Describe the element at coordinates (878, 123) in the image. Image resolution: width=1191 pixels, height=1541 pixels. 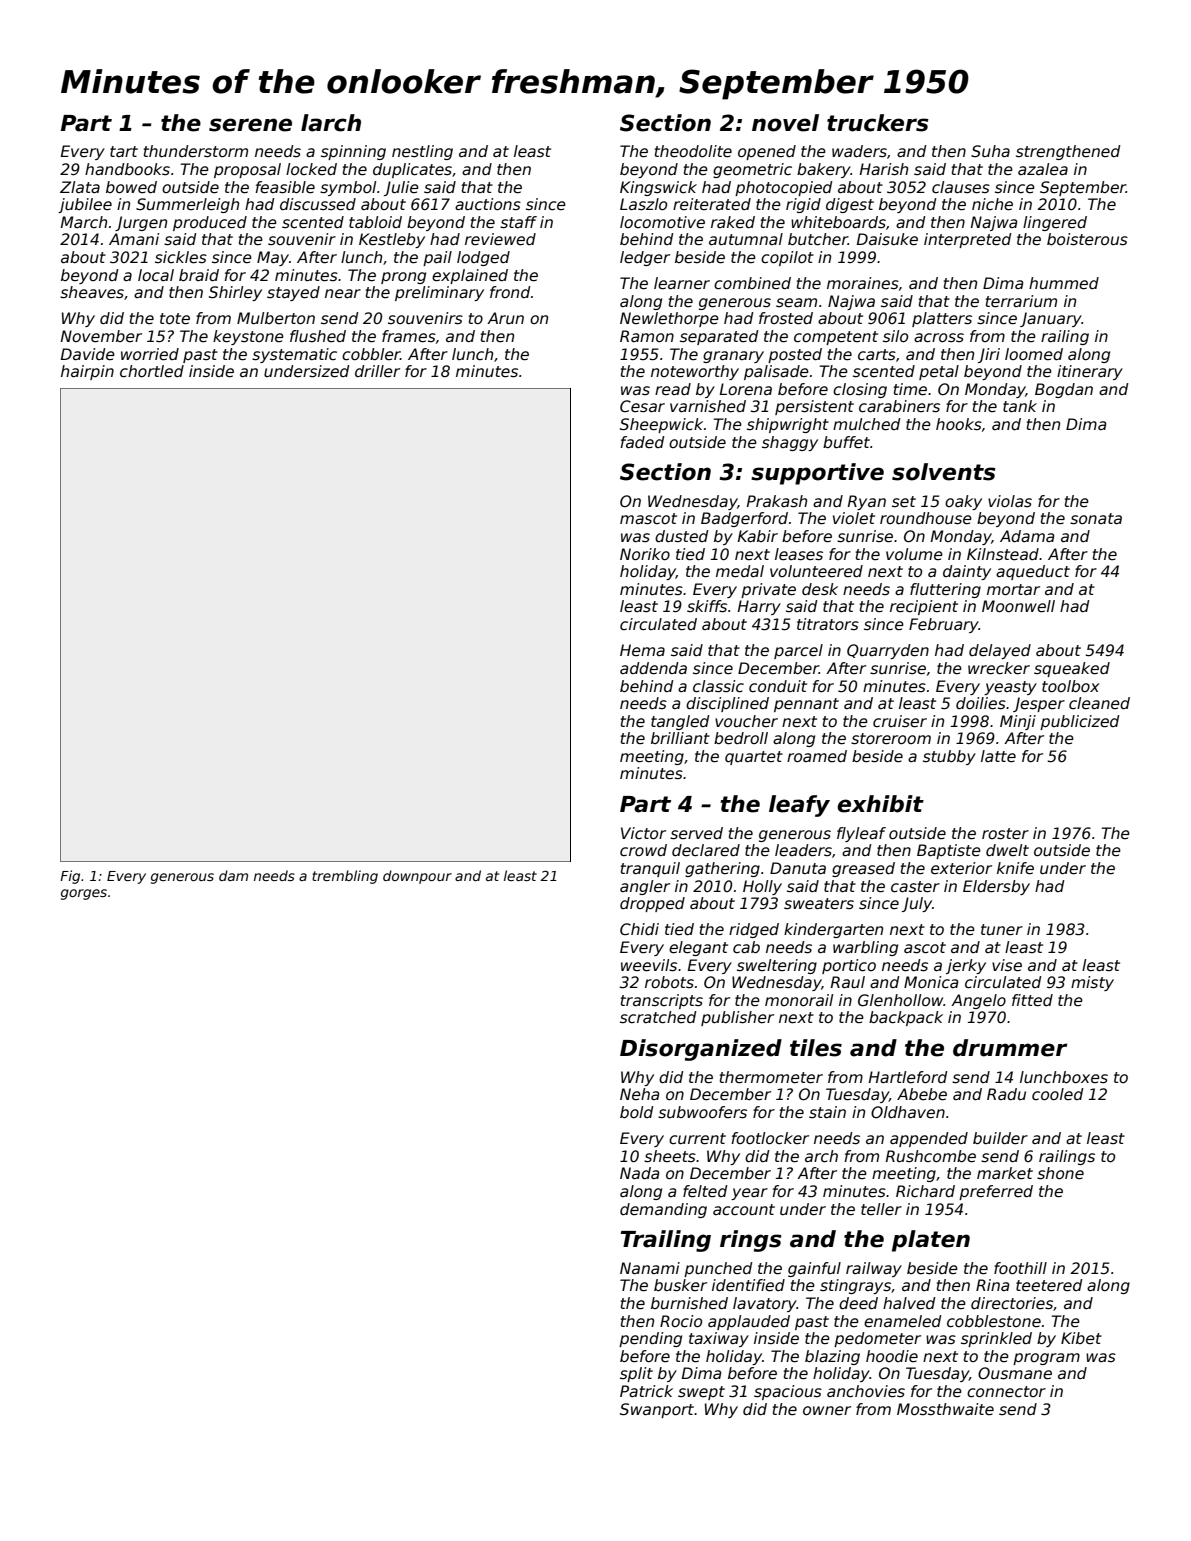
I see `truckers` at that location.
